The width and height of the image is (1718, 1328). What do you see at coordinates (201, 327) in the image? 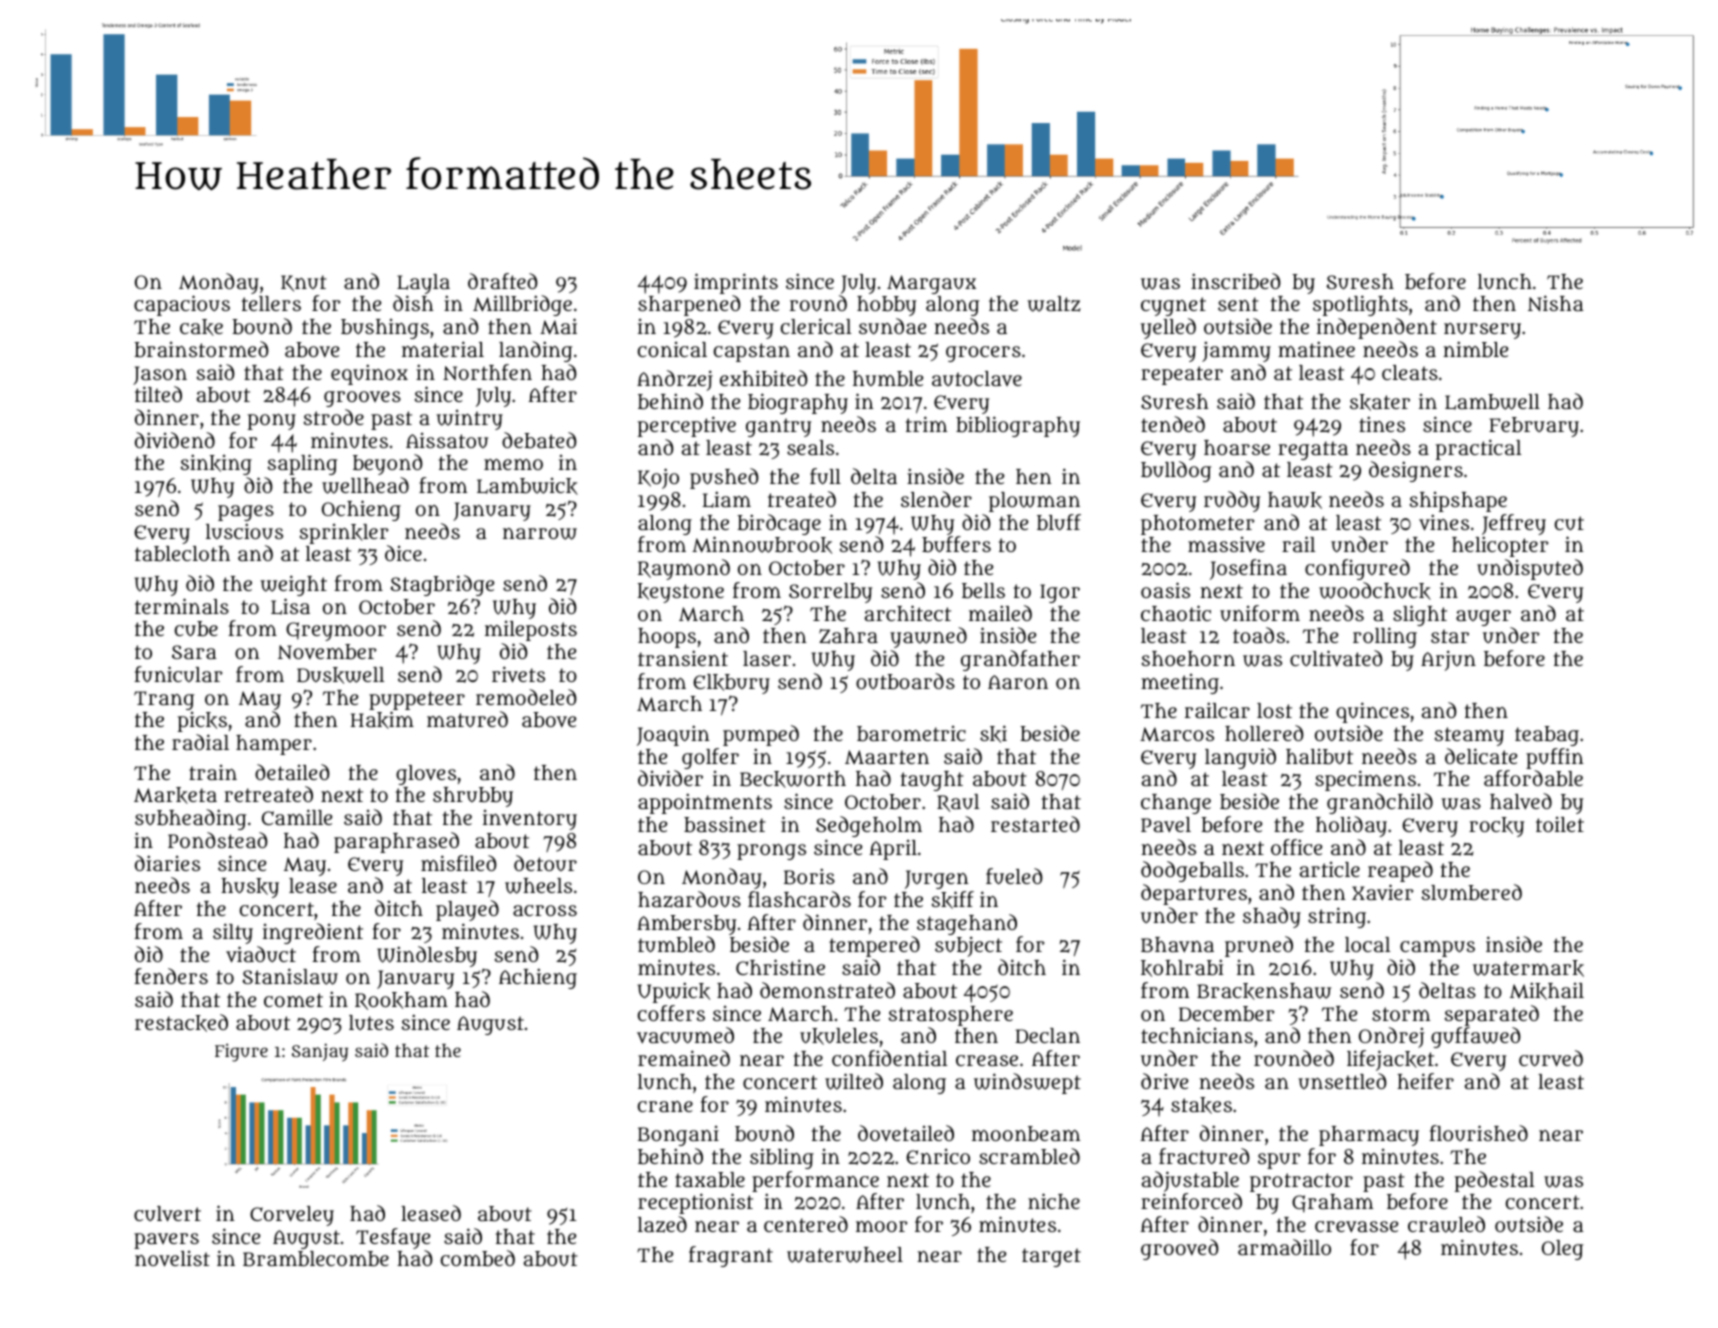
I see `cake` at bounding box center [201, 327].
